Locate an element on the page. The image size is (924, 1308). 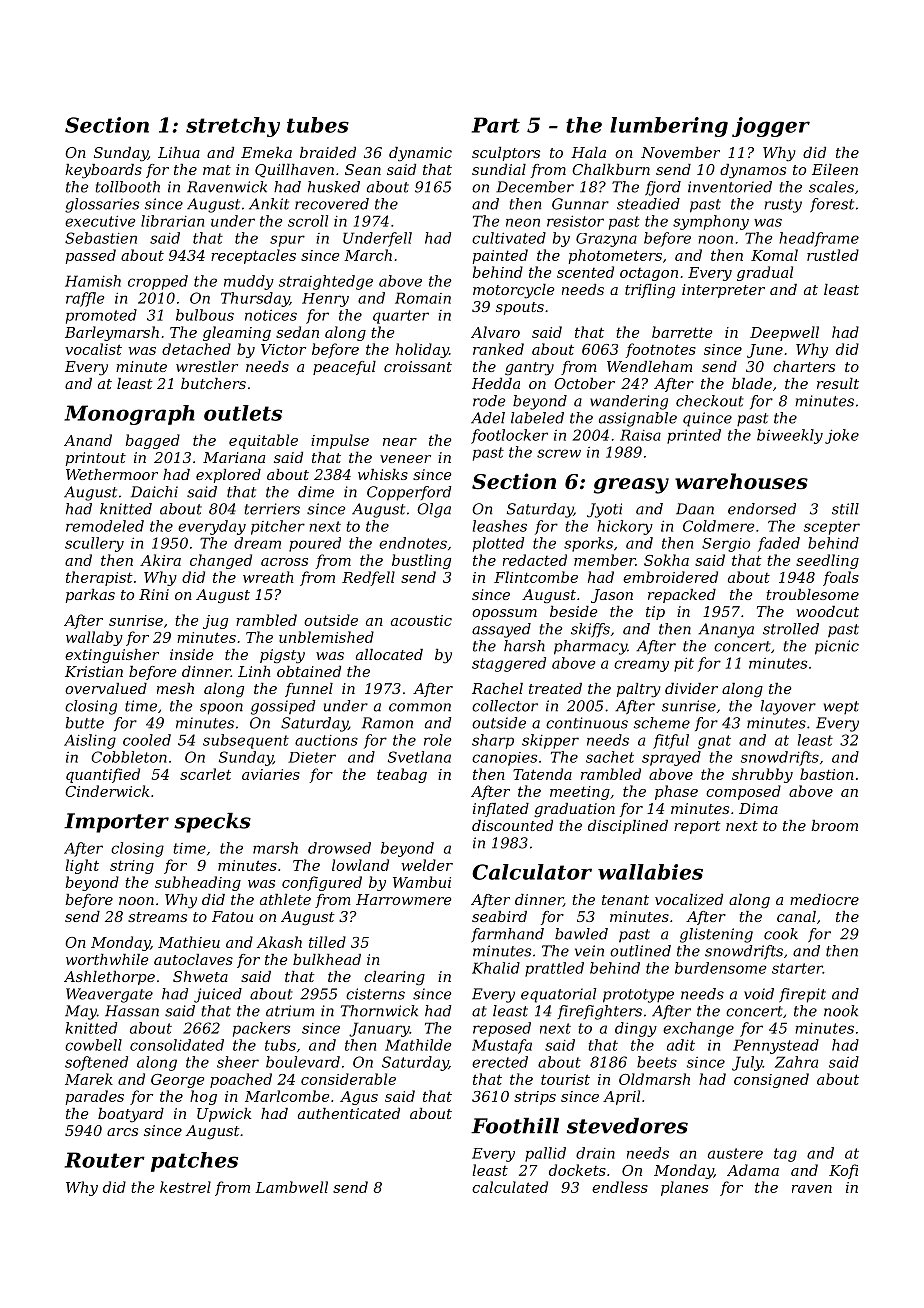
steadied is located at coordinates (648, 204).
